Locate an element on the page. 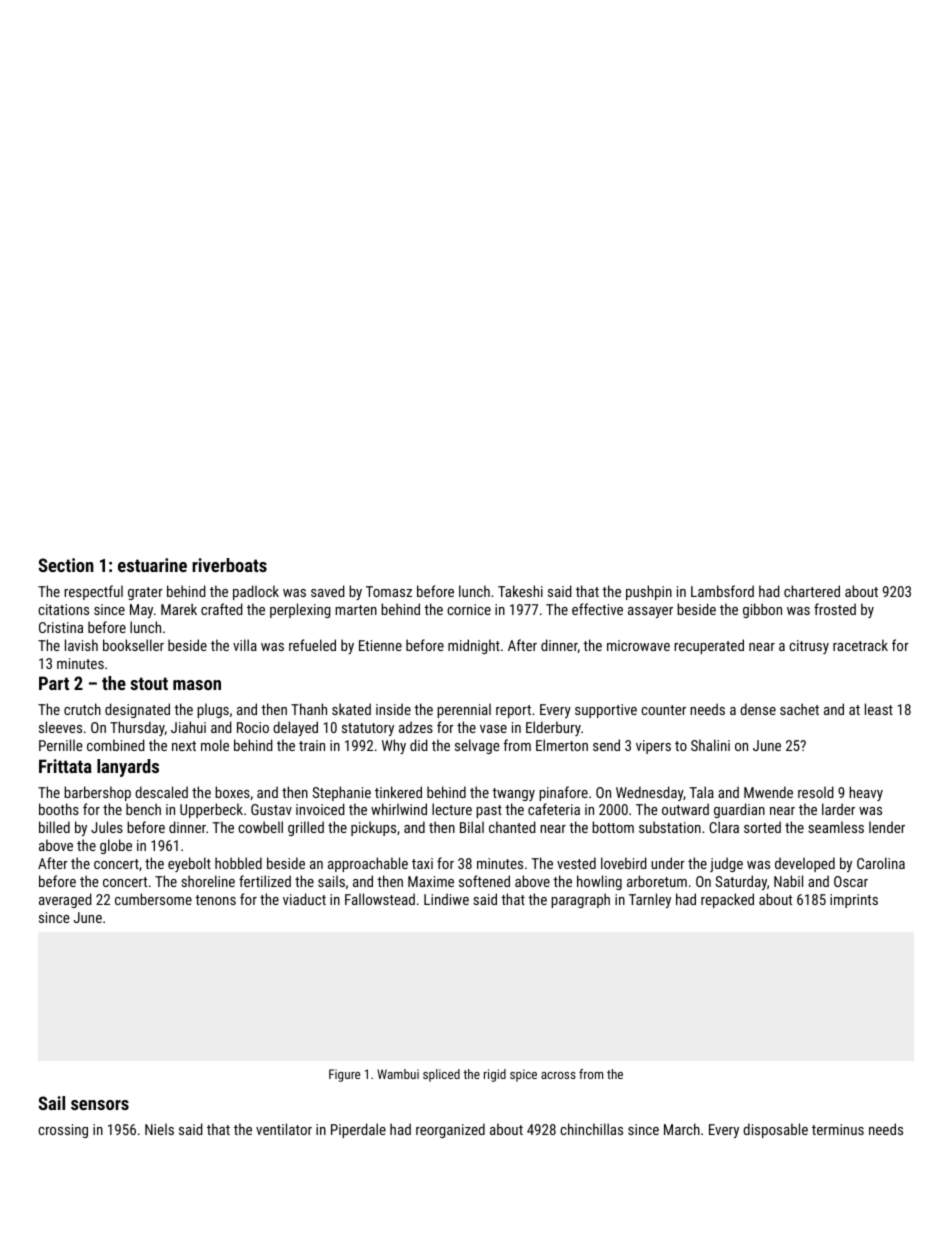 The height and width of the document is (1233, 952). bench is located at coordinates (143, 809).
